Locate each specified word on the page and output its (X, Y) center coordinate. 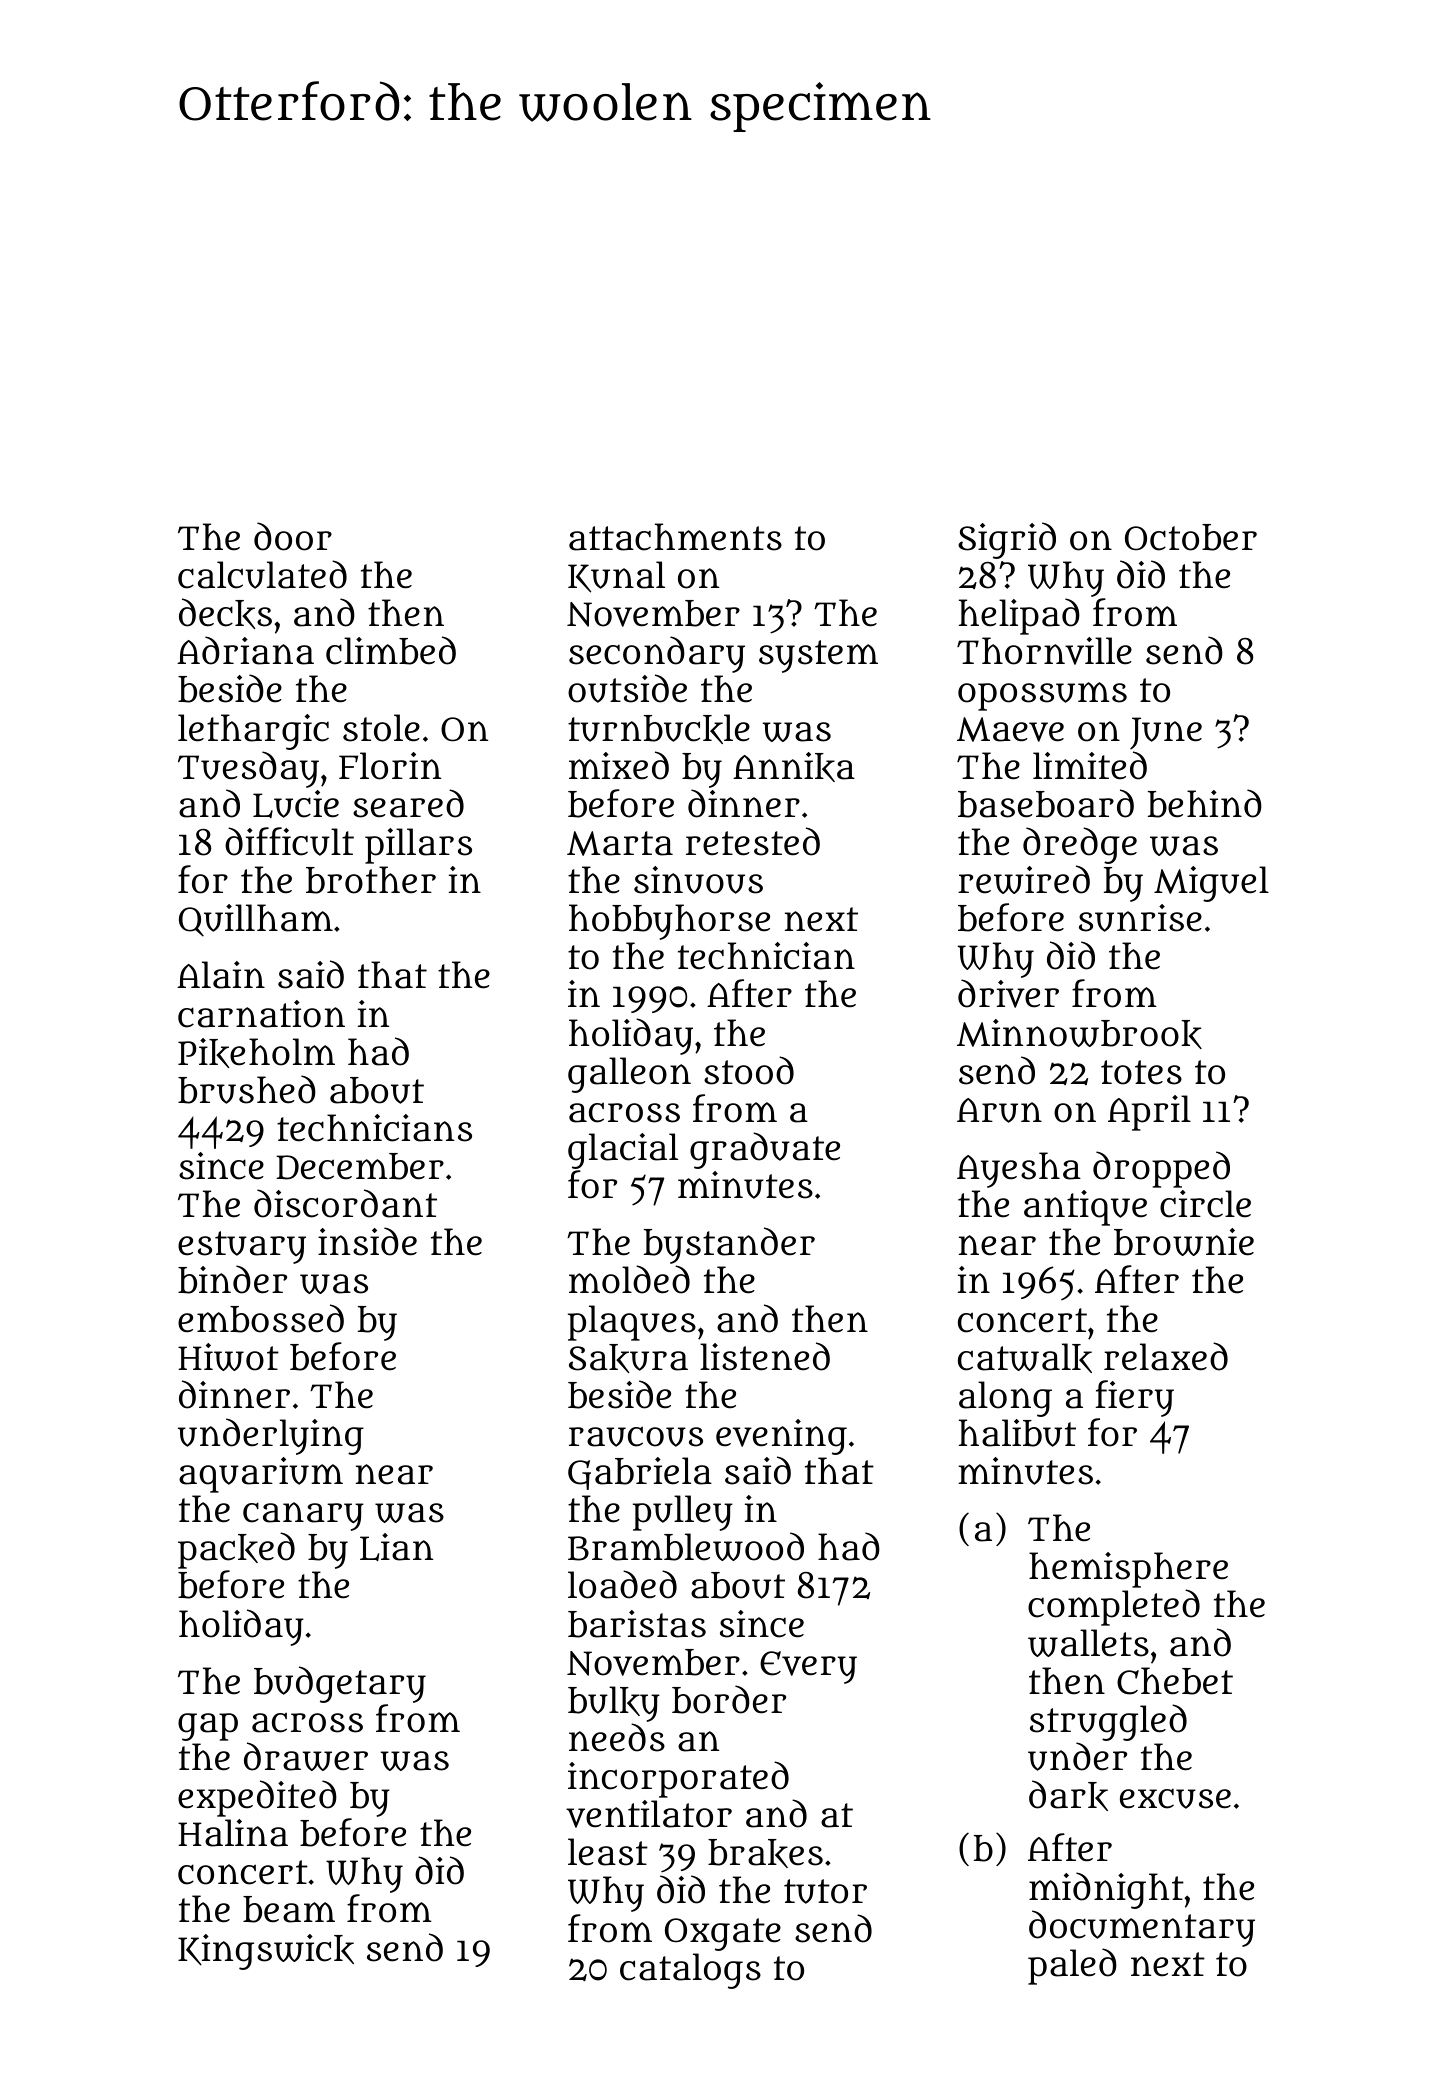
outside (627, 688)
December (360, 1166)
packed (236, 1550)
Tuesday (248, 769)
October (1191, 537)
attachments (675, 537)
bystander (729, 1246)
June (1166, 733)
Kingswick (266, 1952)
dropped (1161, 1169)
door (293, 536)
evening (781, 1437)
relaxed (1166, 1356)
